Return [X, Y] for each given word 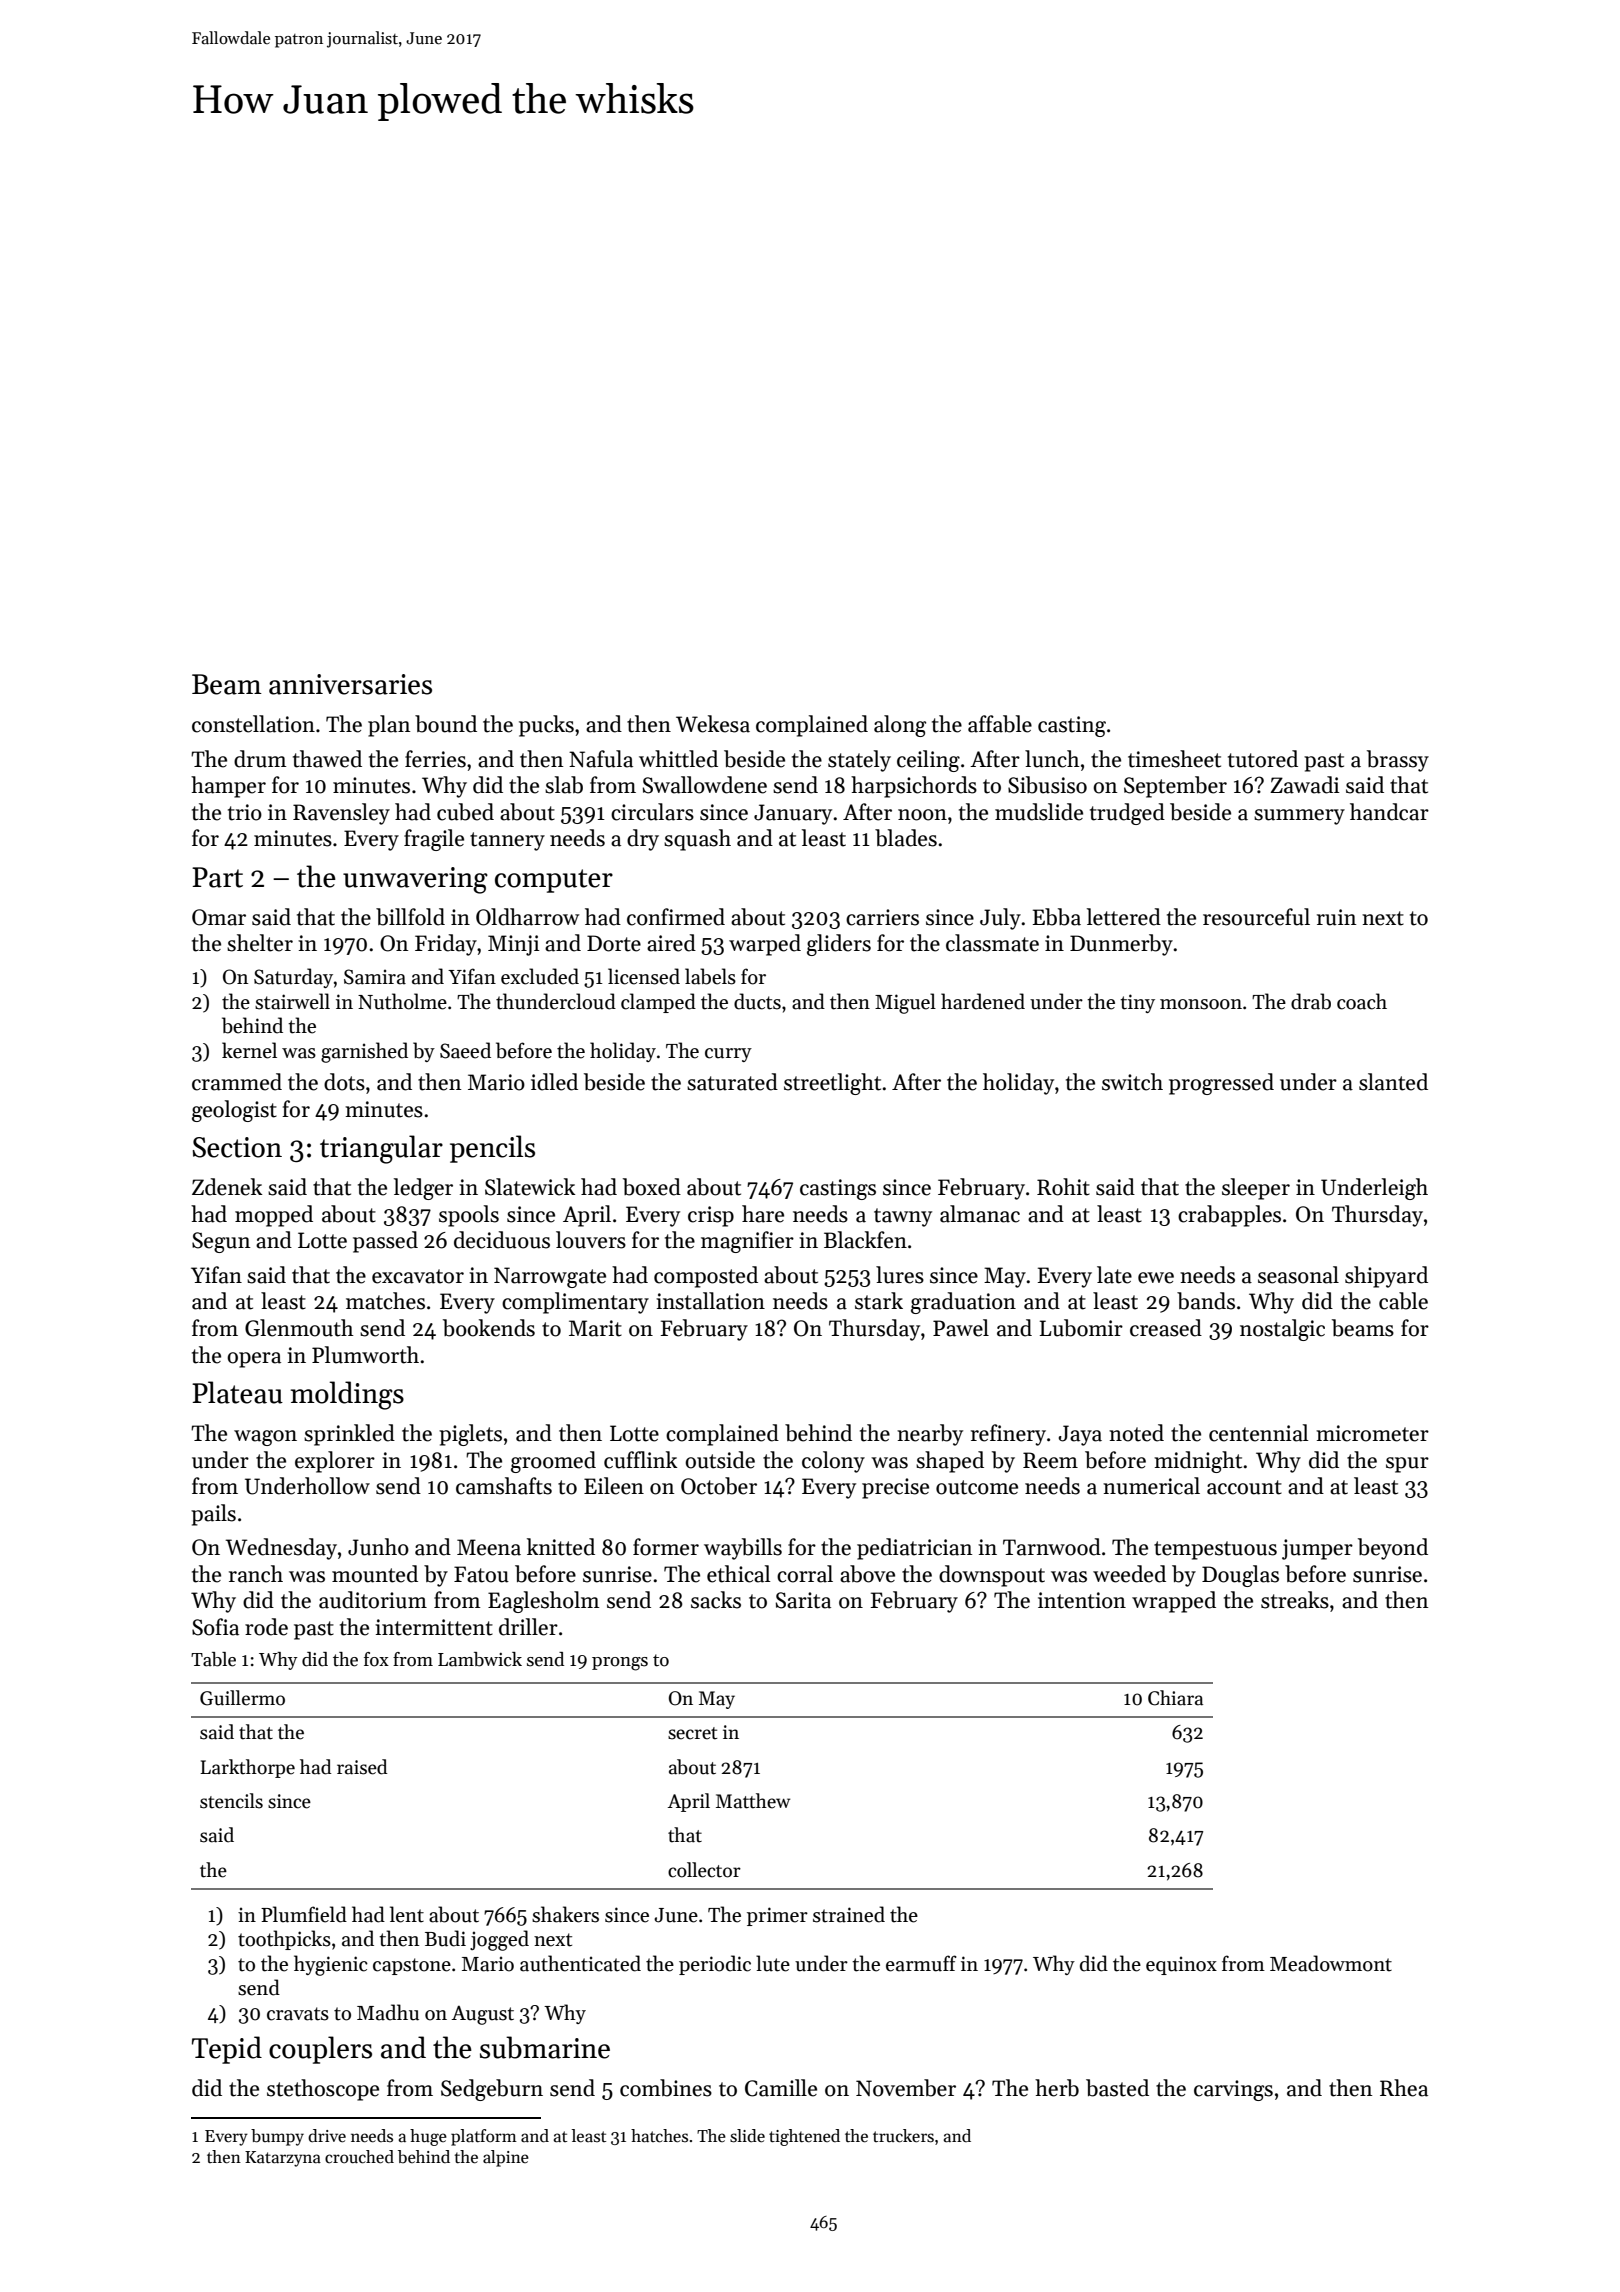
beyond [1393, 1549]
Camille [781, 2088]
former [666, 1547]
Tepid [227, 2050]
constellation [253, 724]
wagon [265, 1438]
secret [692, 1733]
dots [344, 1082]
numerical [1151, 1486]
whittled [678, 759]
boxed [652, 1187]
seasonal [1298, 1275]
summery [1299, 817]
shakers [565, 1914]
